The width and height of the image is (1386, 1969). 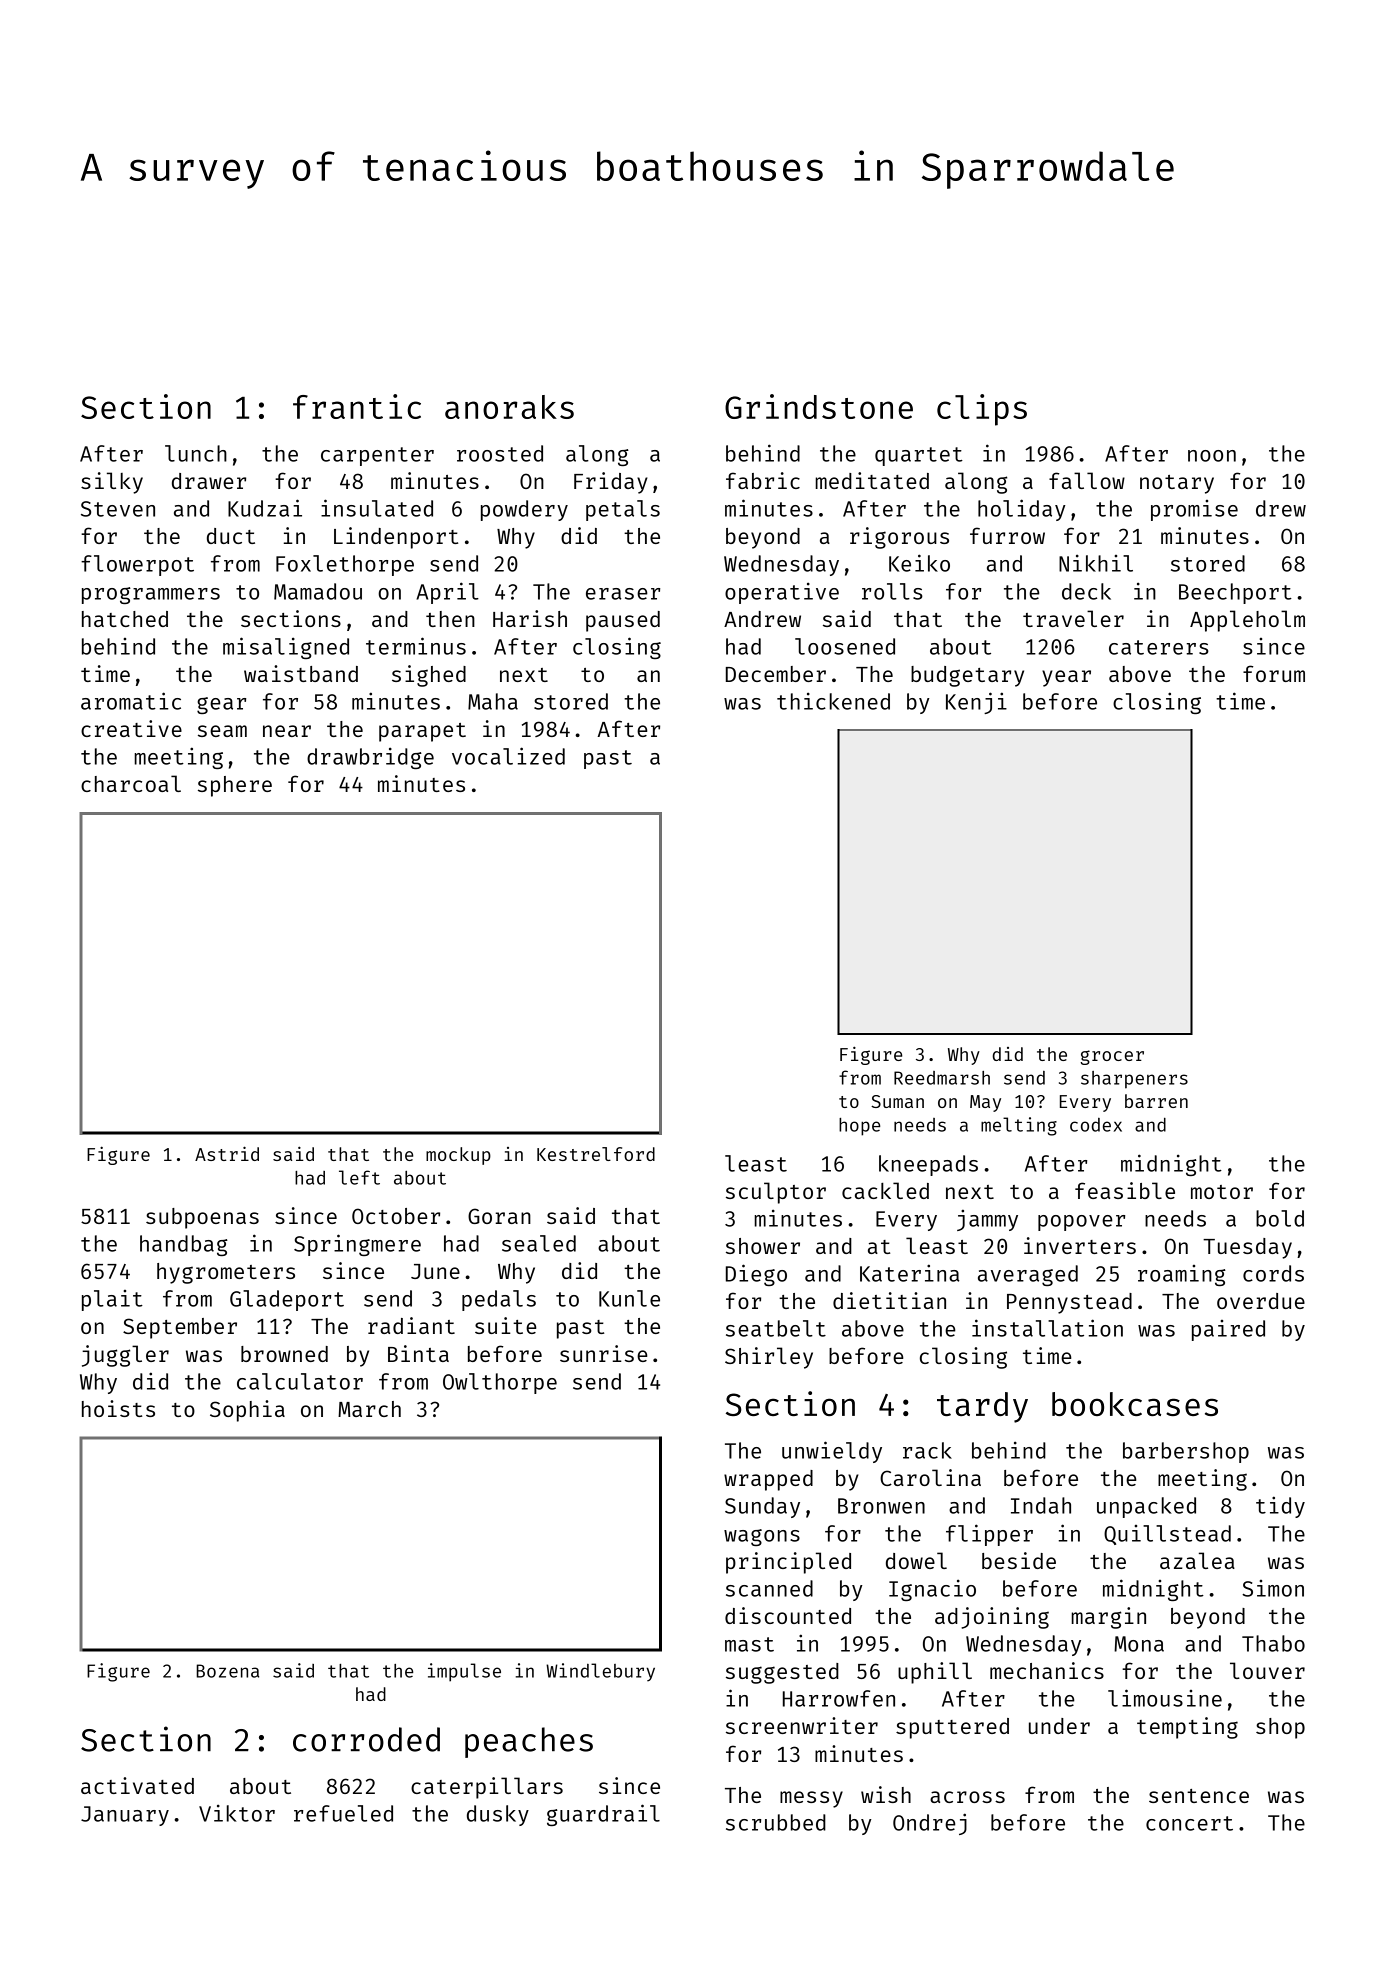 What do you see at coordinates (493, 701) in the image?
I see `Maha` at bounding box center [493, 701].
